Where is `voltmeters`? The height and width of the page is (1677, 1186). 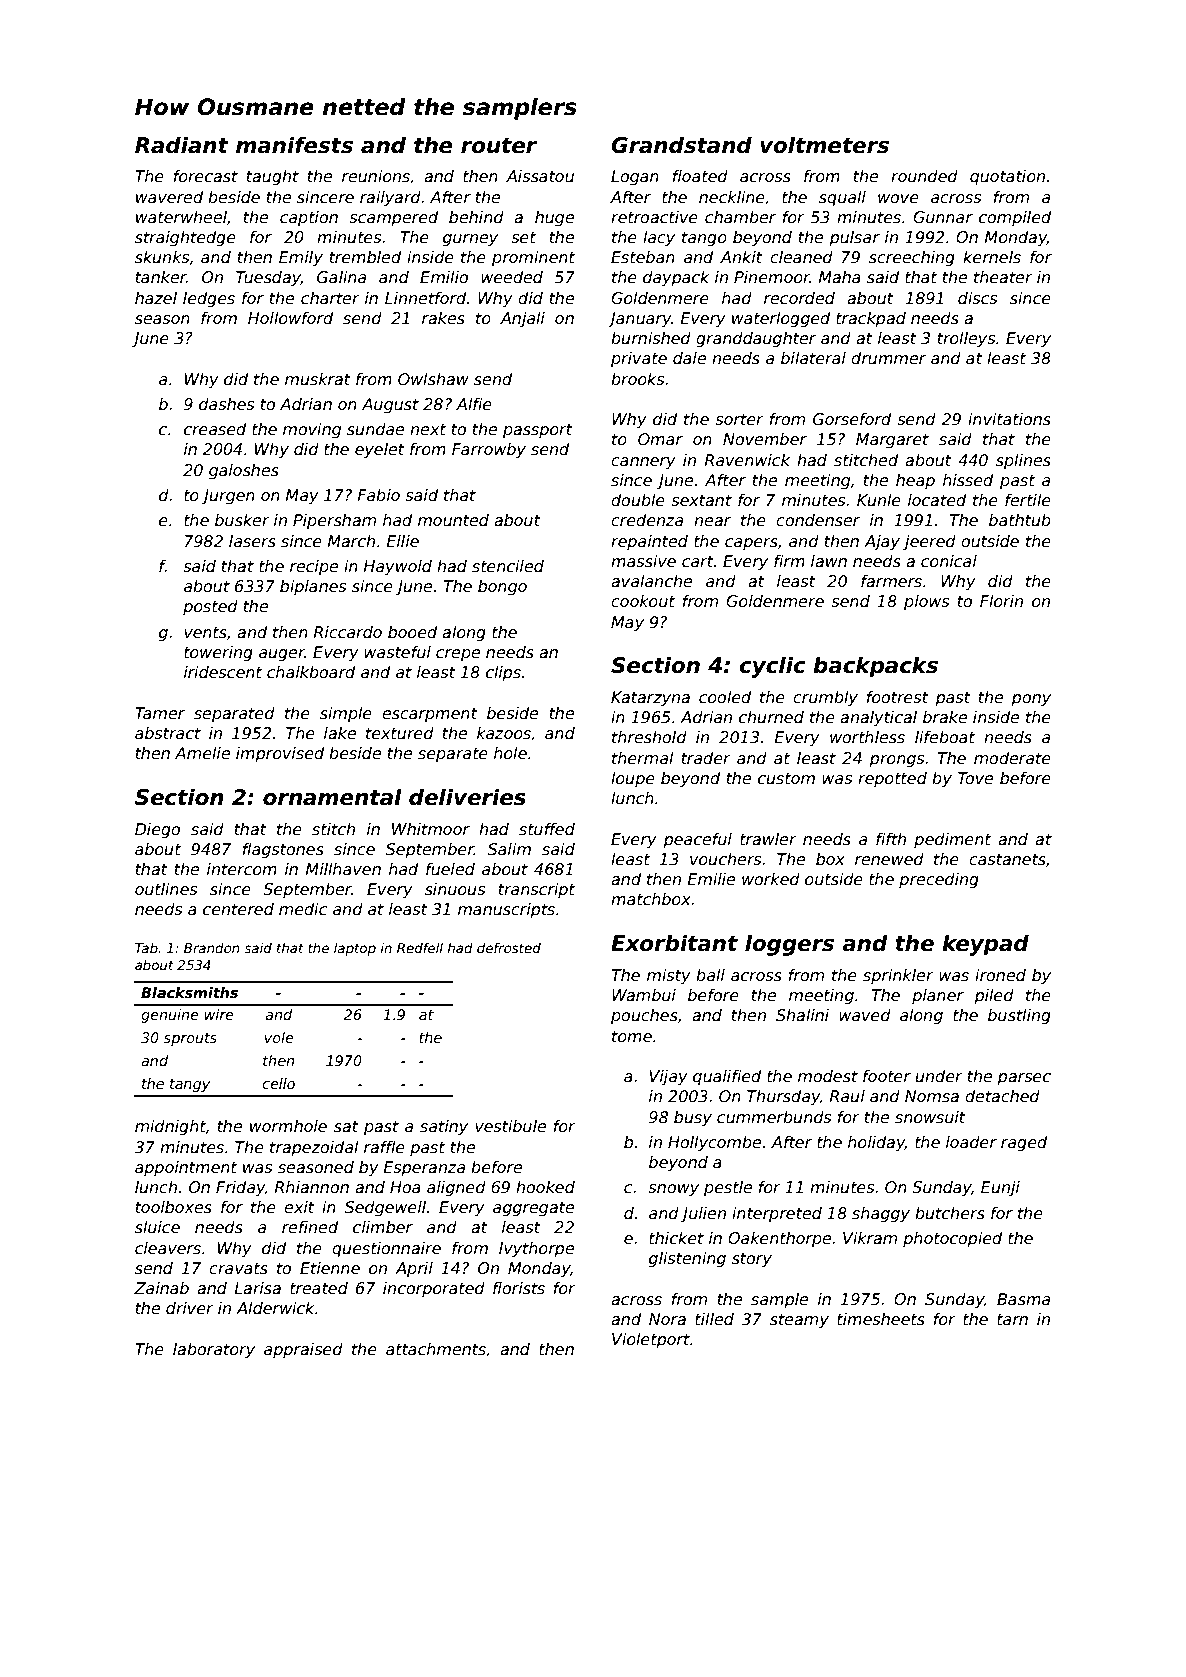
voltmeters is located at coordinates (824, 145).
